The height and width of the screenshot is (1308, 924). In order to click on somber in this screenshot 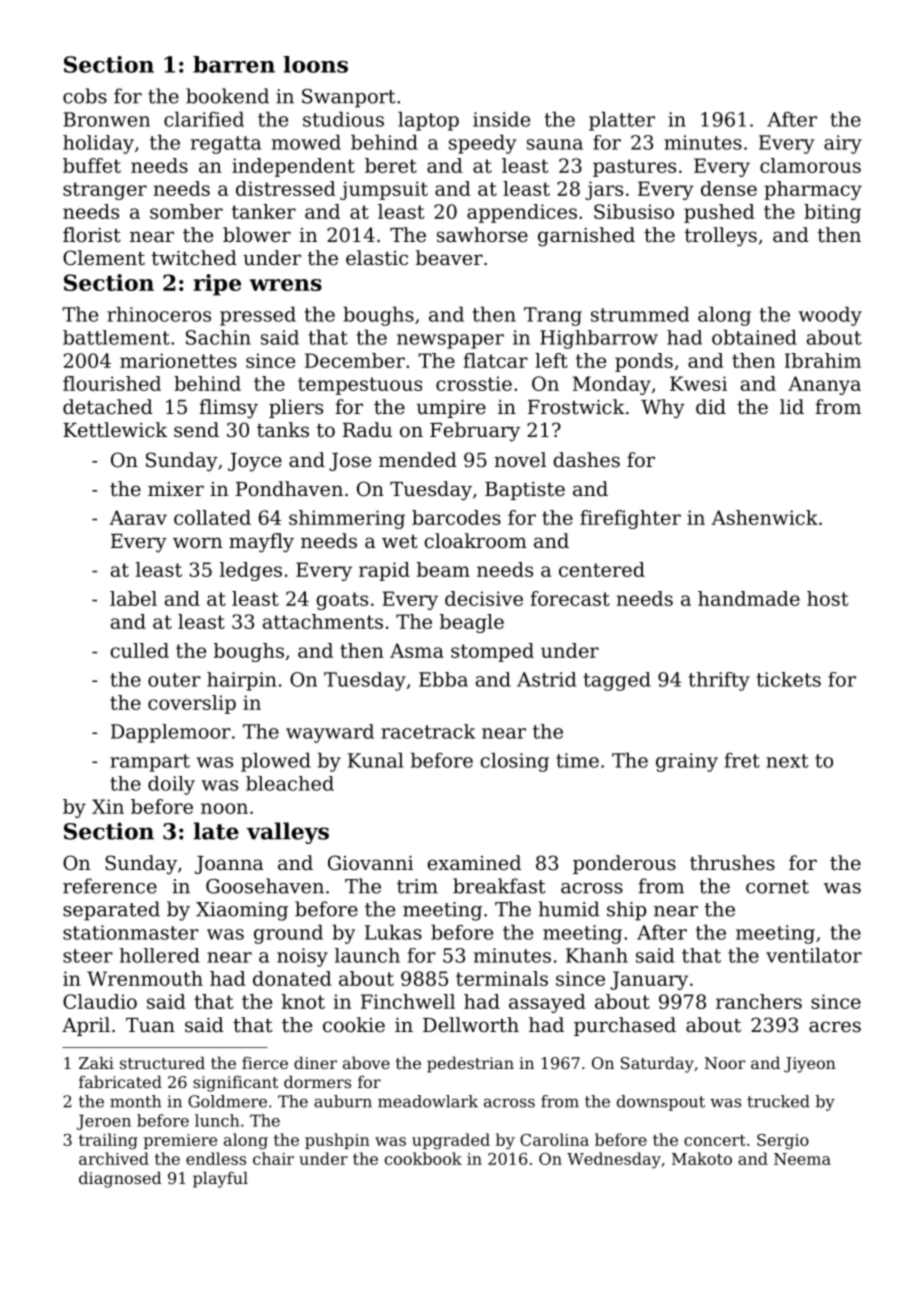, I will do `click(186, 211)`.
